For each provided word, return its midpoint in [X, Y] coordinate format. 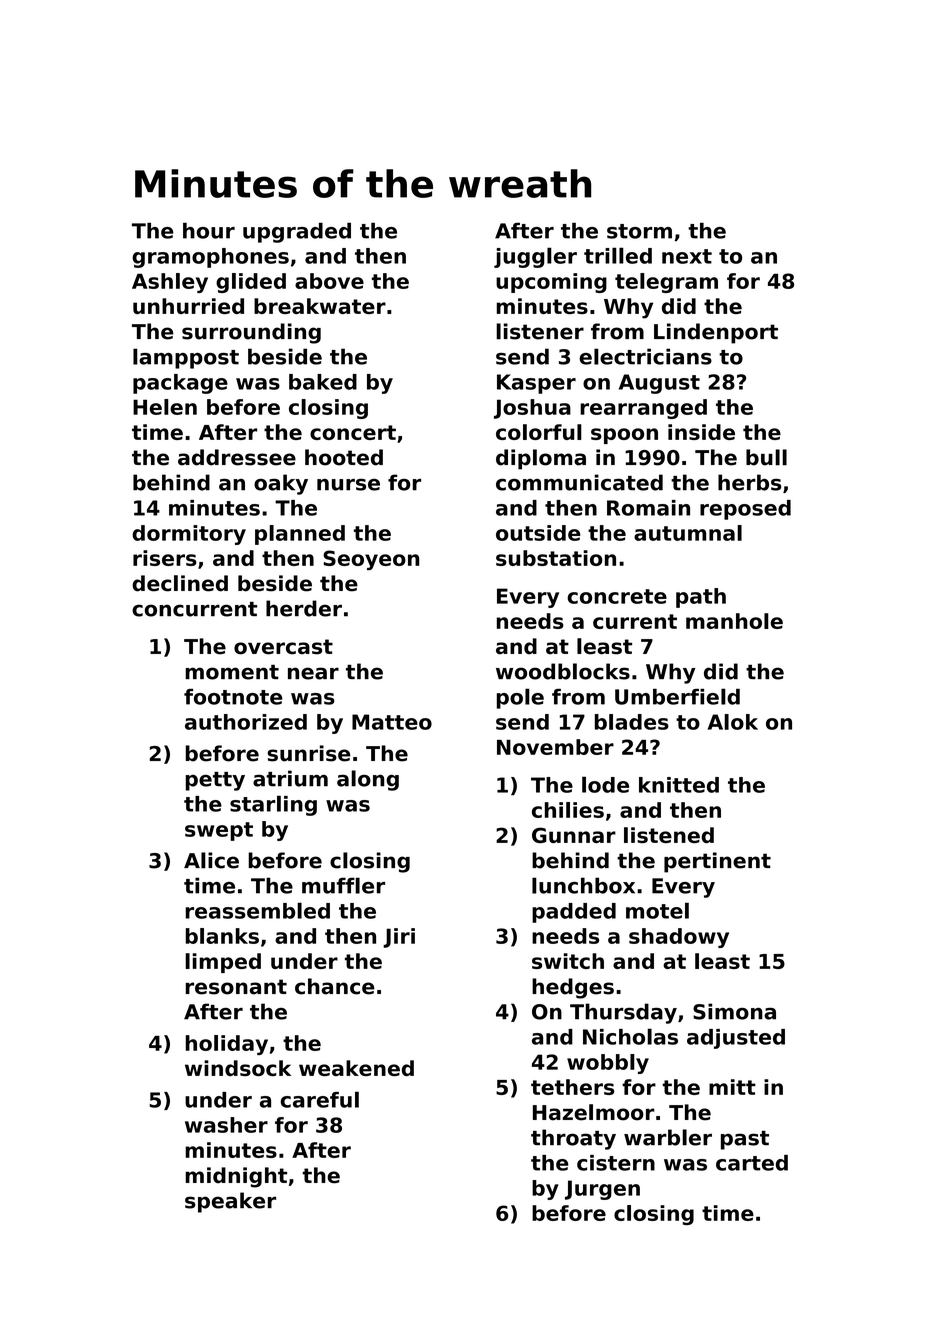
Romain [648, 508]
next [687, 256]
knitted [679, 785]
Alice [211, 860]
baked [323, 382]
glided [251, 283]
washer [226, 1125]
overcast [283, 647]
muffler [343, 885]
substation [556, 558]
